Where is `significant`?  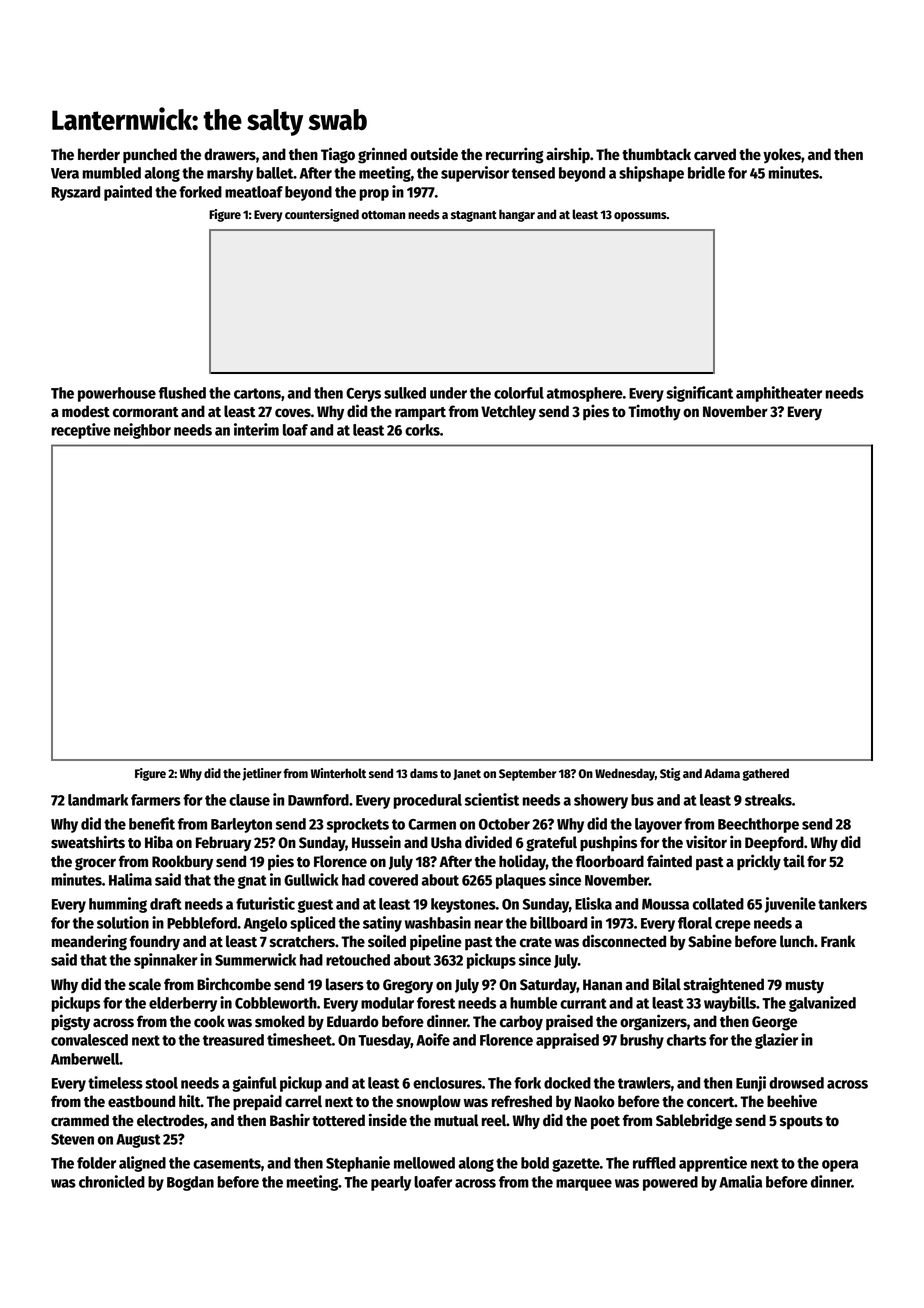
significant is located at coordinates (699, 394).
